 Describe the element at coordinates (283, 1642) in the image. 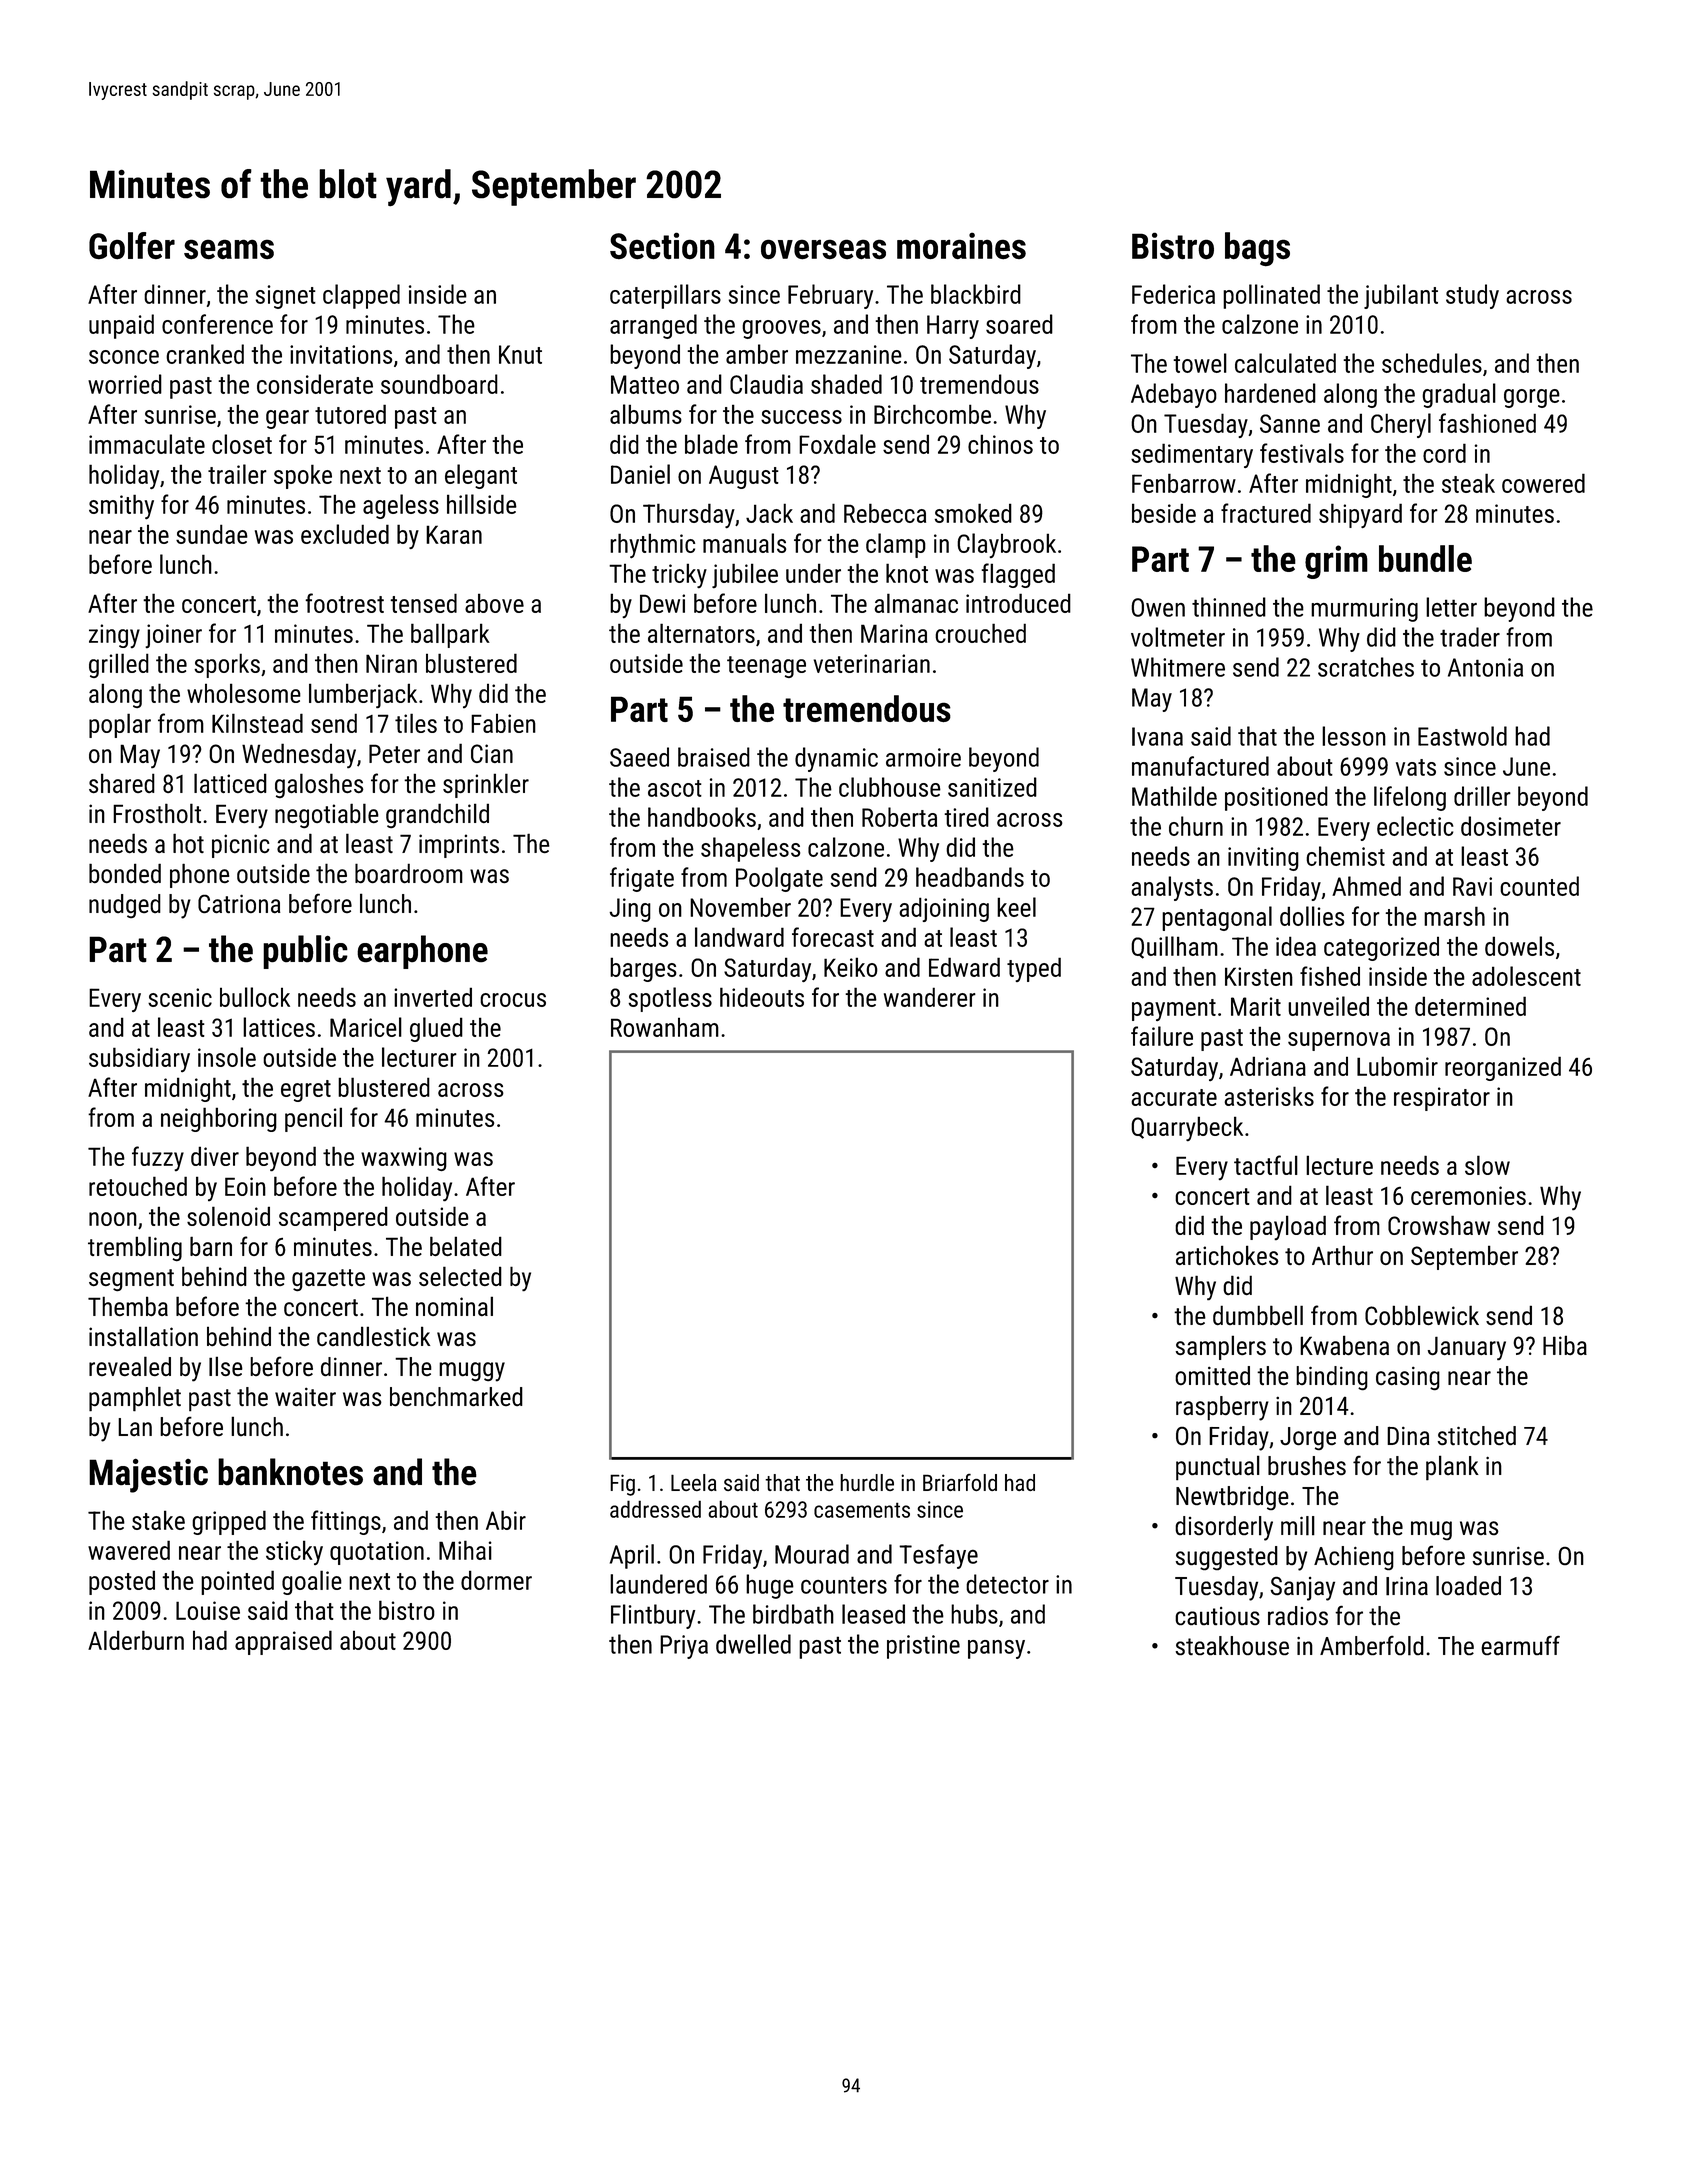

I see `appraised` at that location.
